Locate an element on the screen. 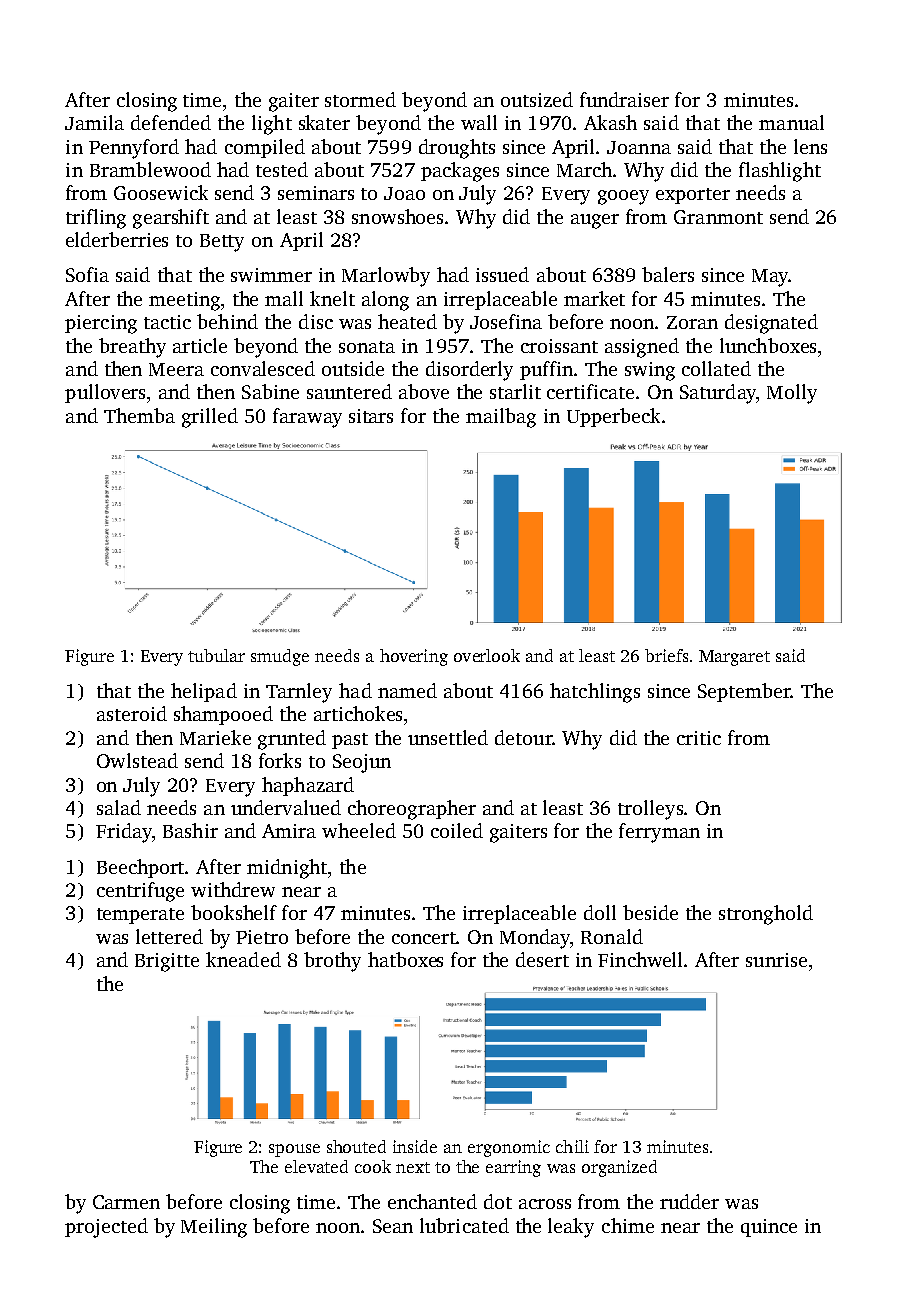 Image resolution: width=908 pixels, height=1316 pixels. projected is located at coordinates (106, 1228).
